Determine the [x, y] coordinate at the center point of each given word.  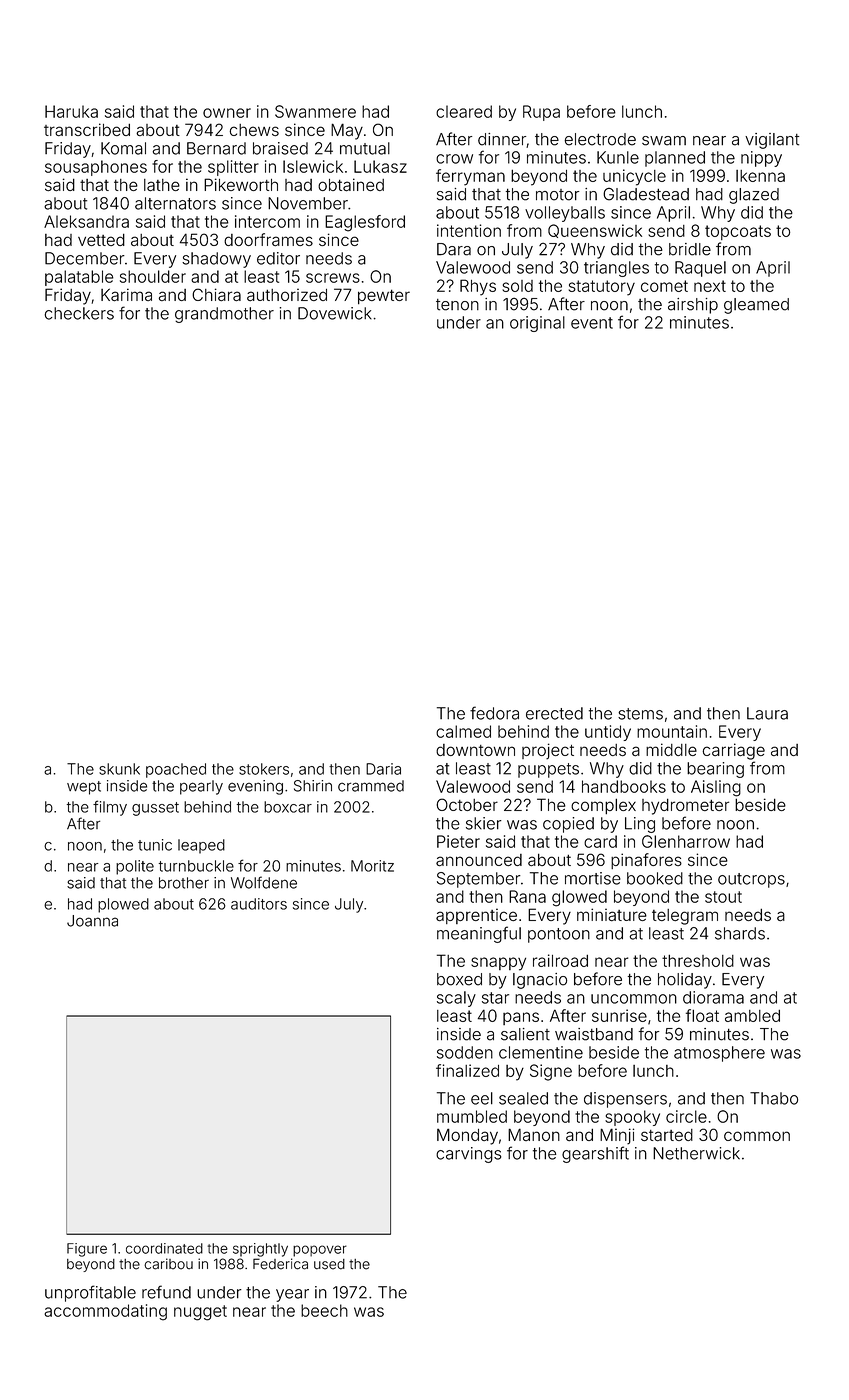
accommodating [105, 1312]
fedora [494, 713]
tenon [457, 305]
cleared [464, 111]
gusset [155, 809]
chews [254, 130]
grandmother [224, 315]
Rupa [541, 113]
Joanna [92, 921]
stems [640, 714]
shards [740, 933]
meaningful [479, 934]
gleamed [756, 306]
